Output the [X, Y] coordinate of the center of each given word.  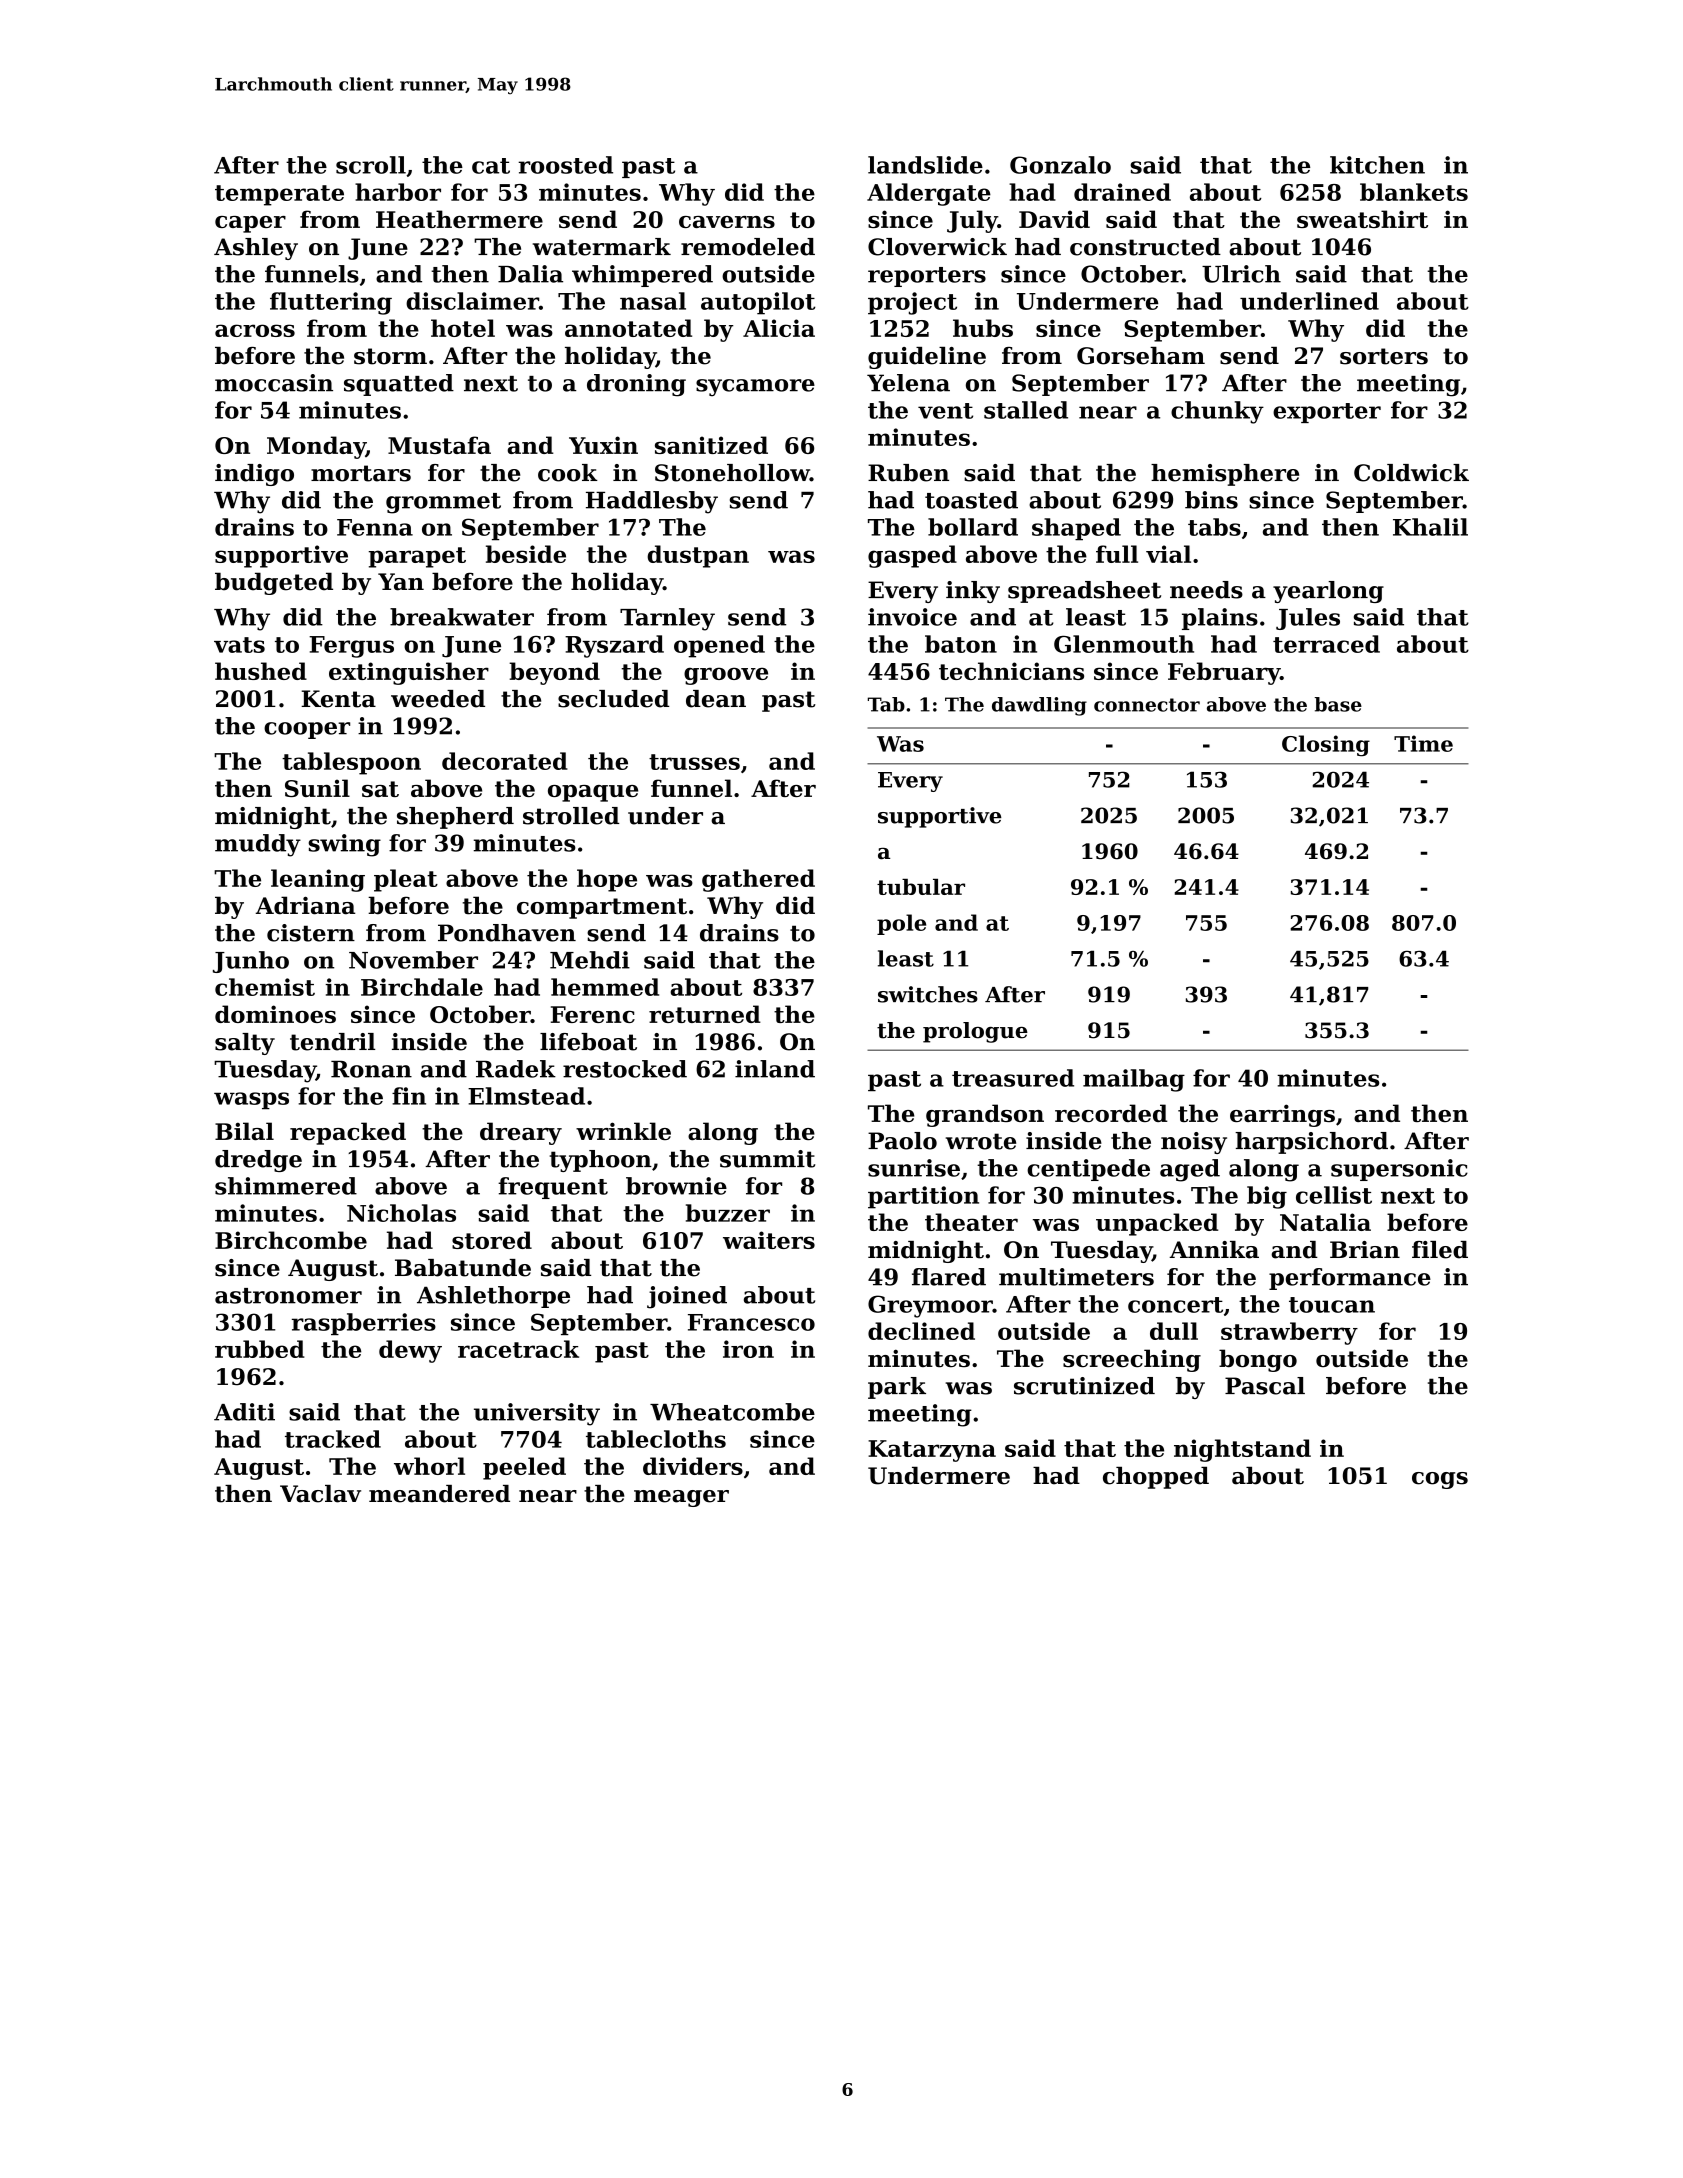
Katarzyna [932, 1451]
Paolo [902, 1141]
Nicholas [401, 1213]
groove [726, 676]
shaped [1076, 529]
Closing [1326, 746]
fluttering [331, 303]
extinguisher [409, 673]
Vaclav [320, 1494]
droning [636, 385]
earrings [1282, 1115]
